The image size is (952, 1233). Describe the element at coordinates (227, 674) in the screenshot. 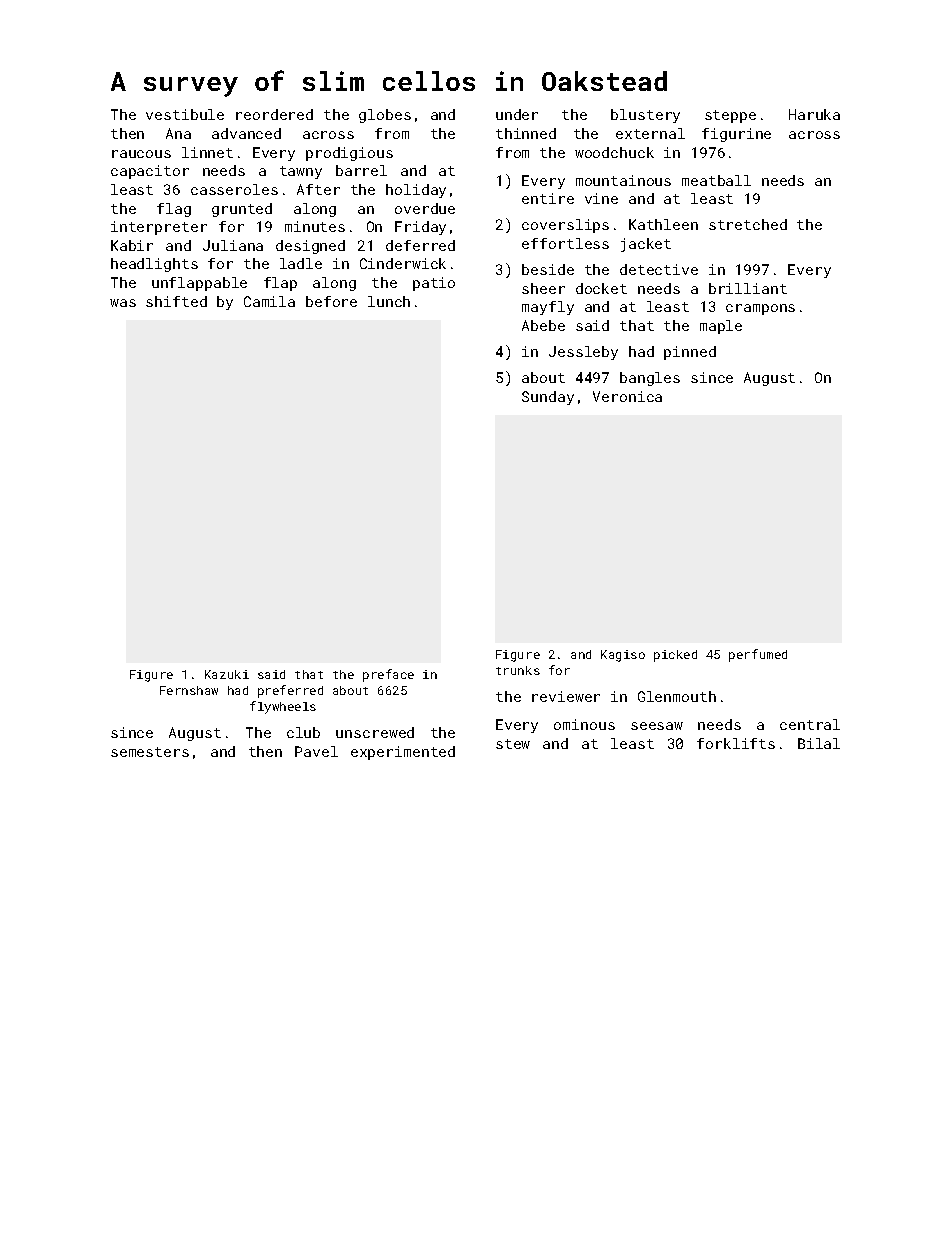

I see `Kazuki` at that location.
